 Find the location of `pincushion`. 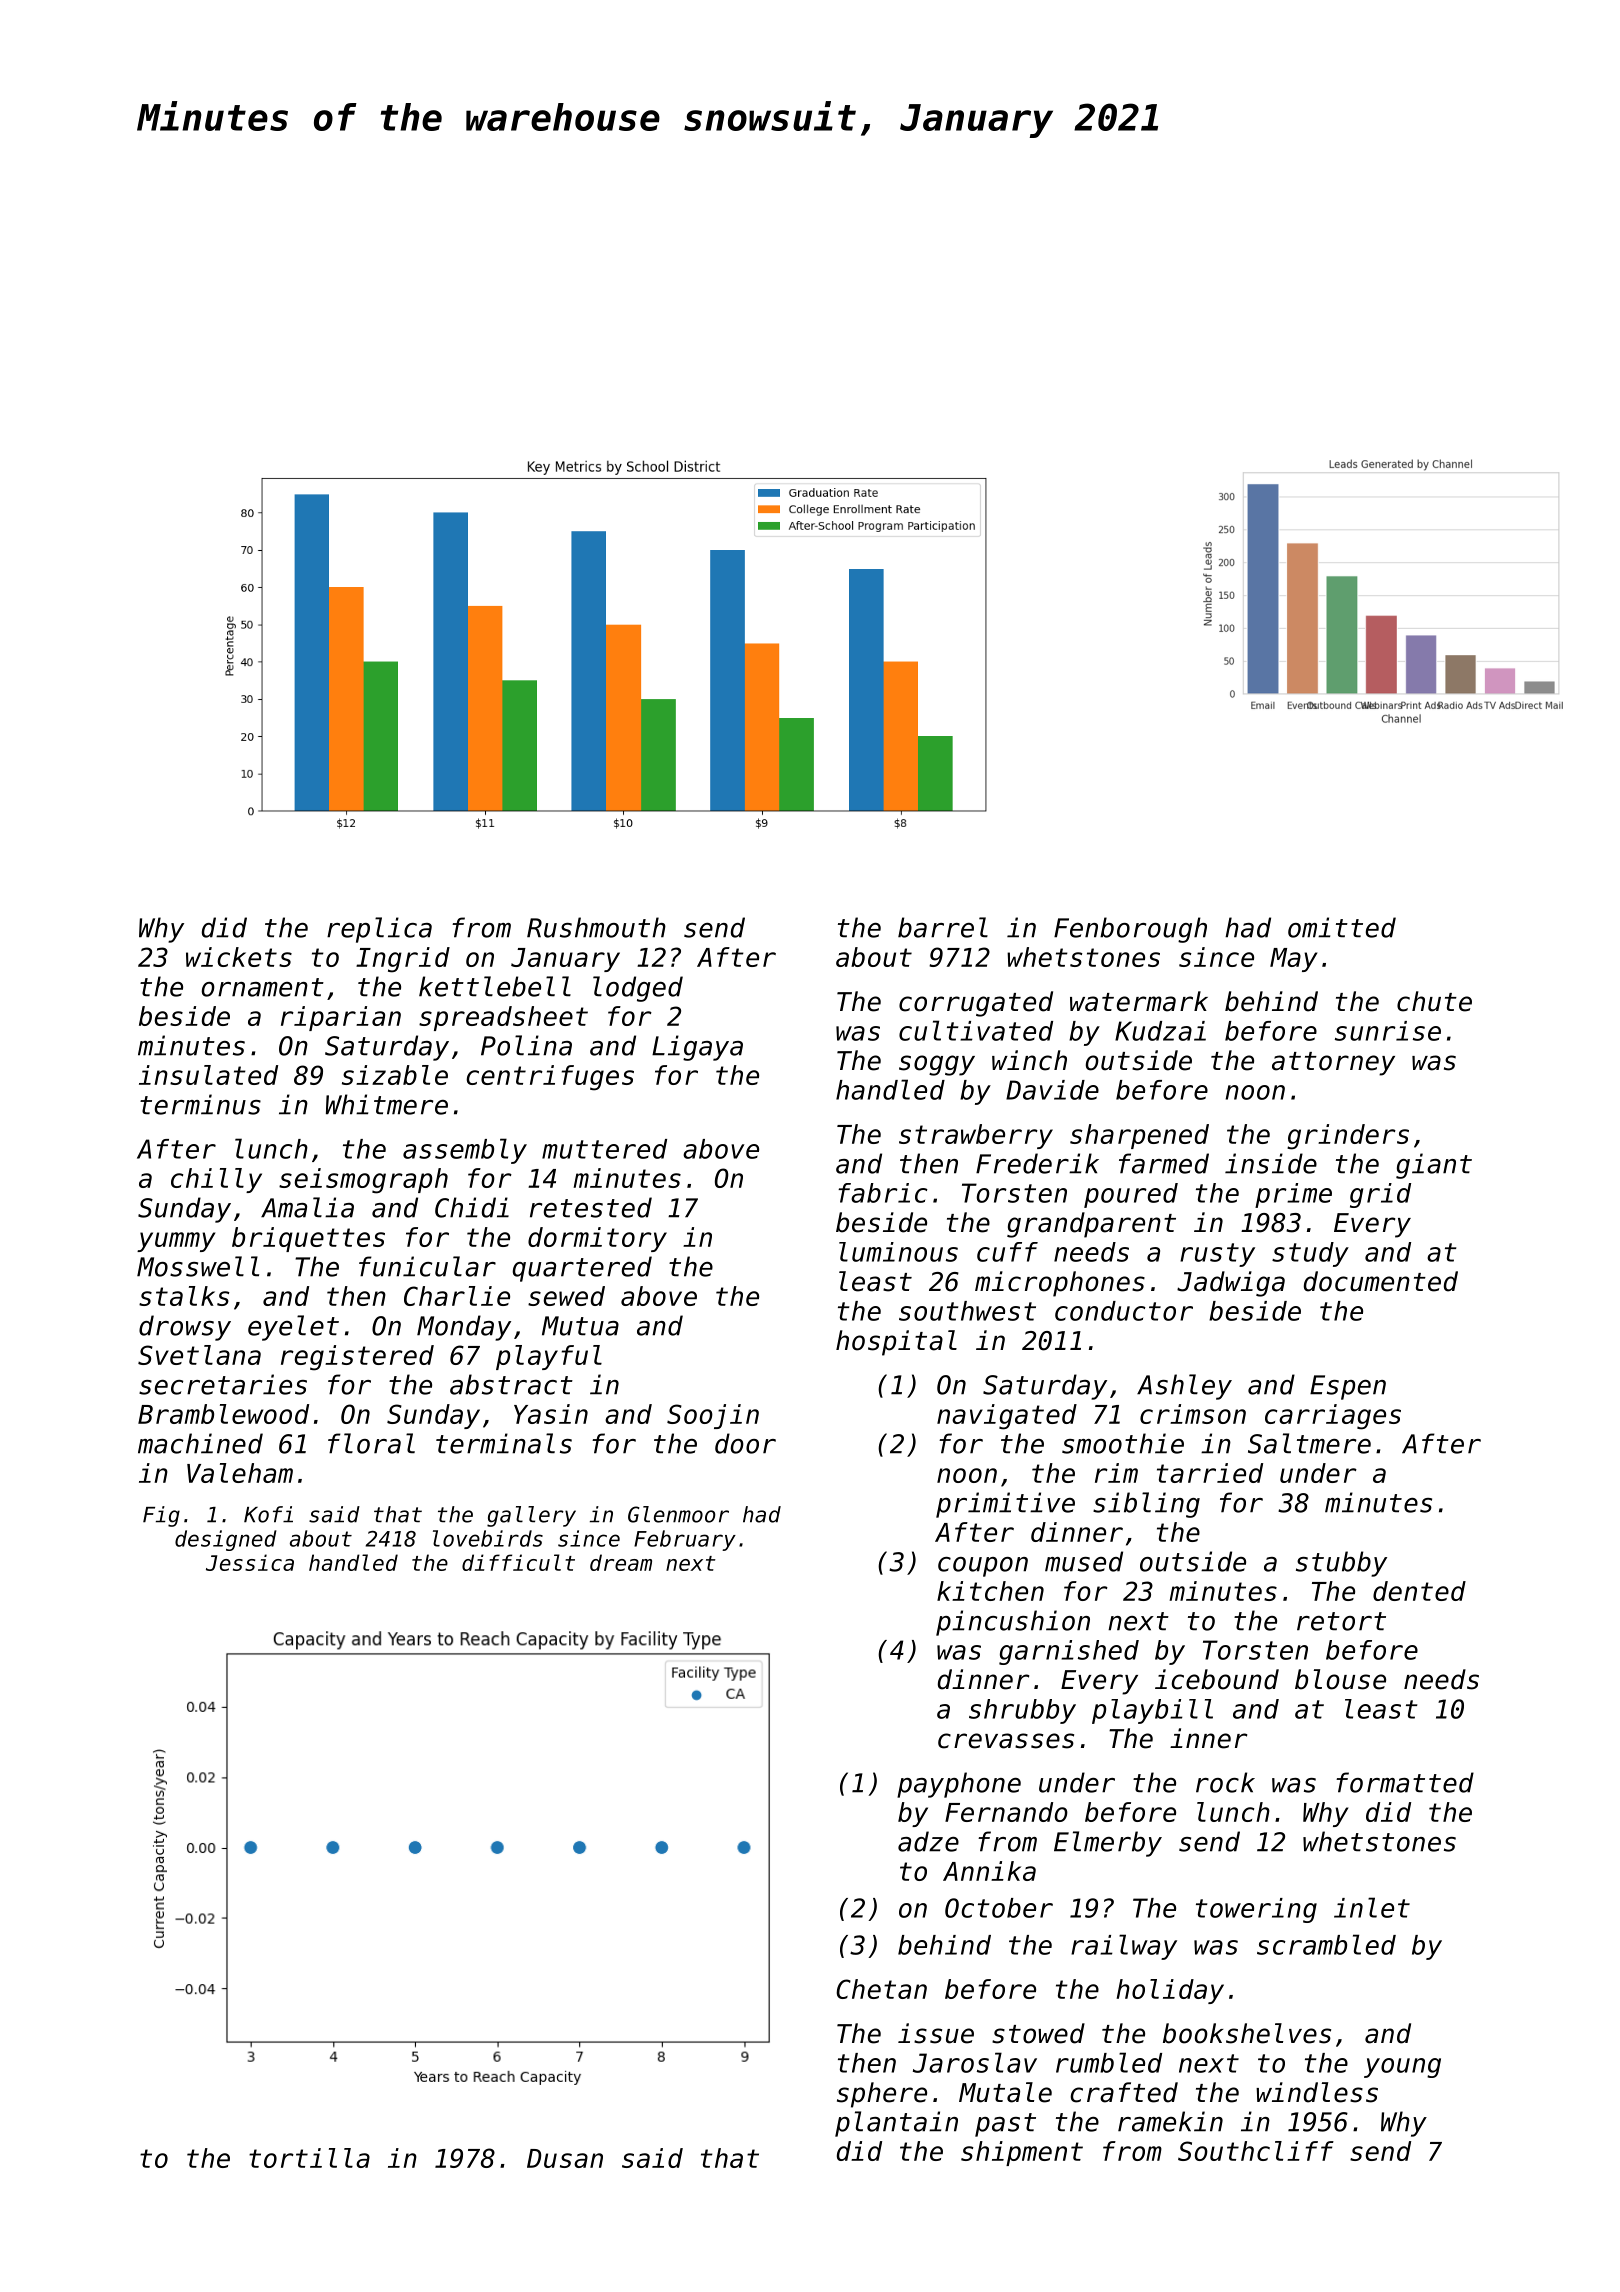

pincushion is located at coordinates (1013, 1623).
